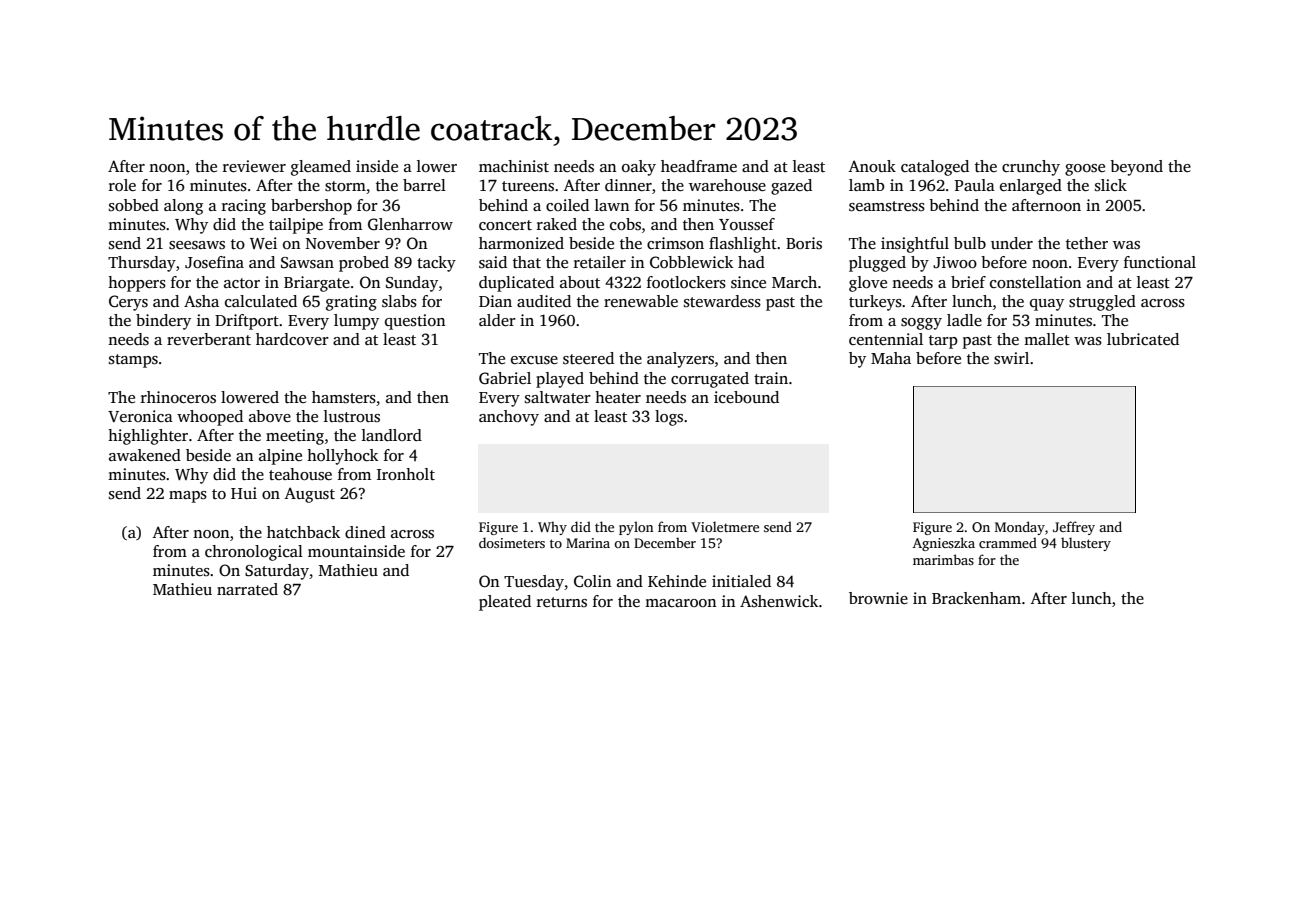  I want to click on rhinoceros, so click(178, 397).
